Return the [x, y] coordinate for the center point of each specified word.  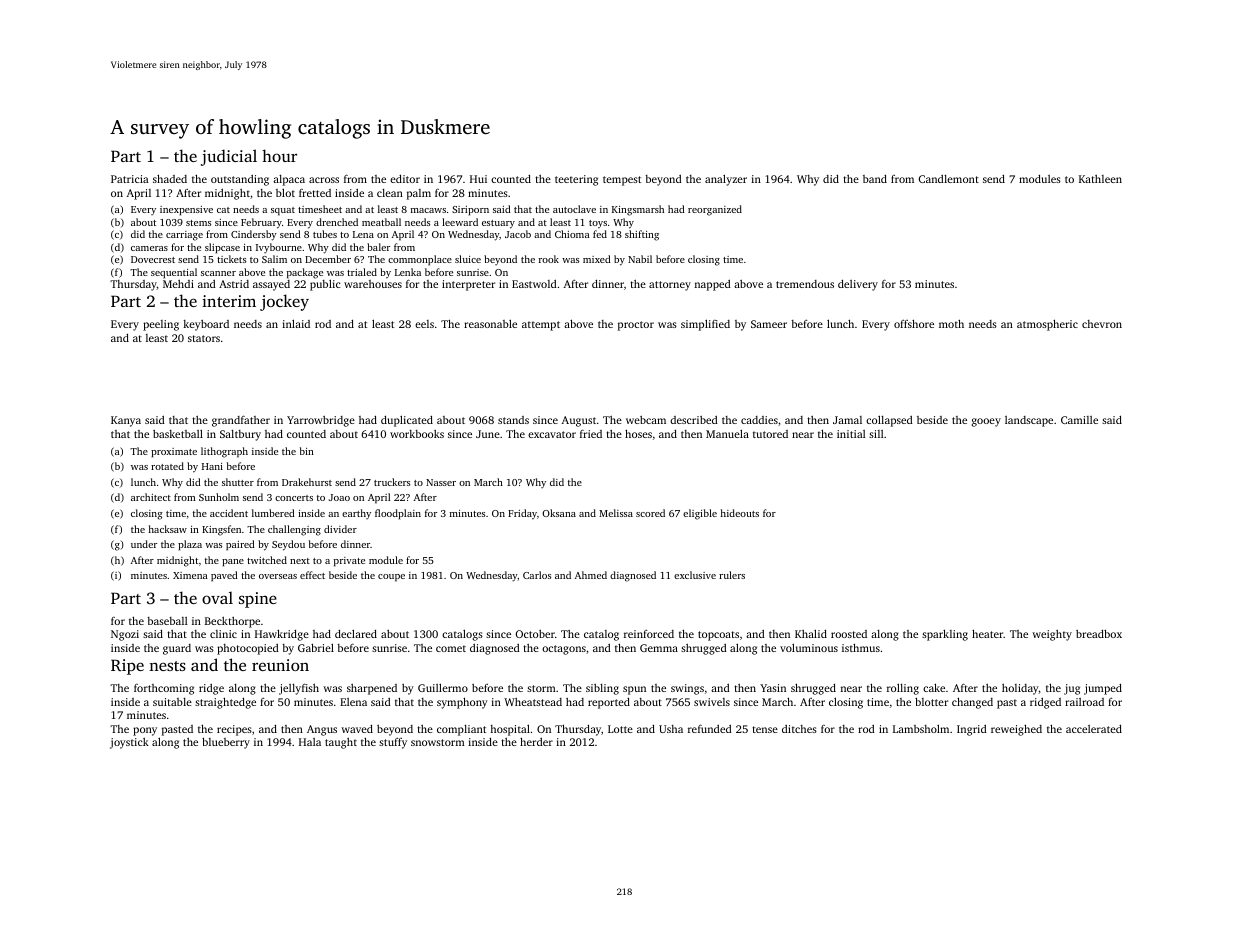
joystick [129, 743]
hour [279, 155]
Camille [1079, 420]
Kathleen [1100, 179]
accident [229, 513]
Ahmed [591, 575]
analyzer [726, 180]
